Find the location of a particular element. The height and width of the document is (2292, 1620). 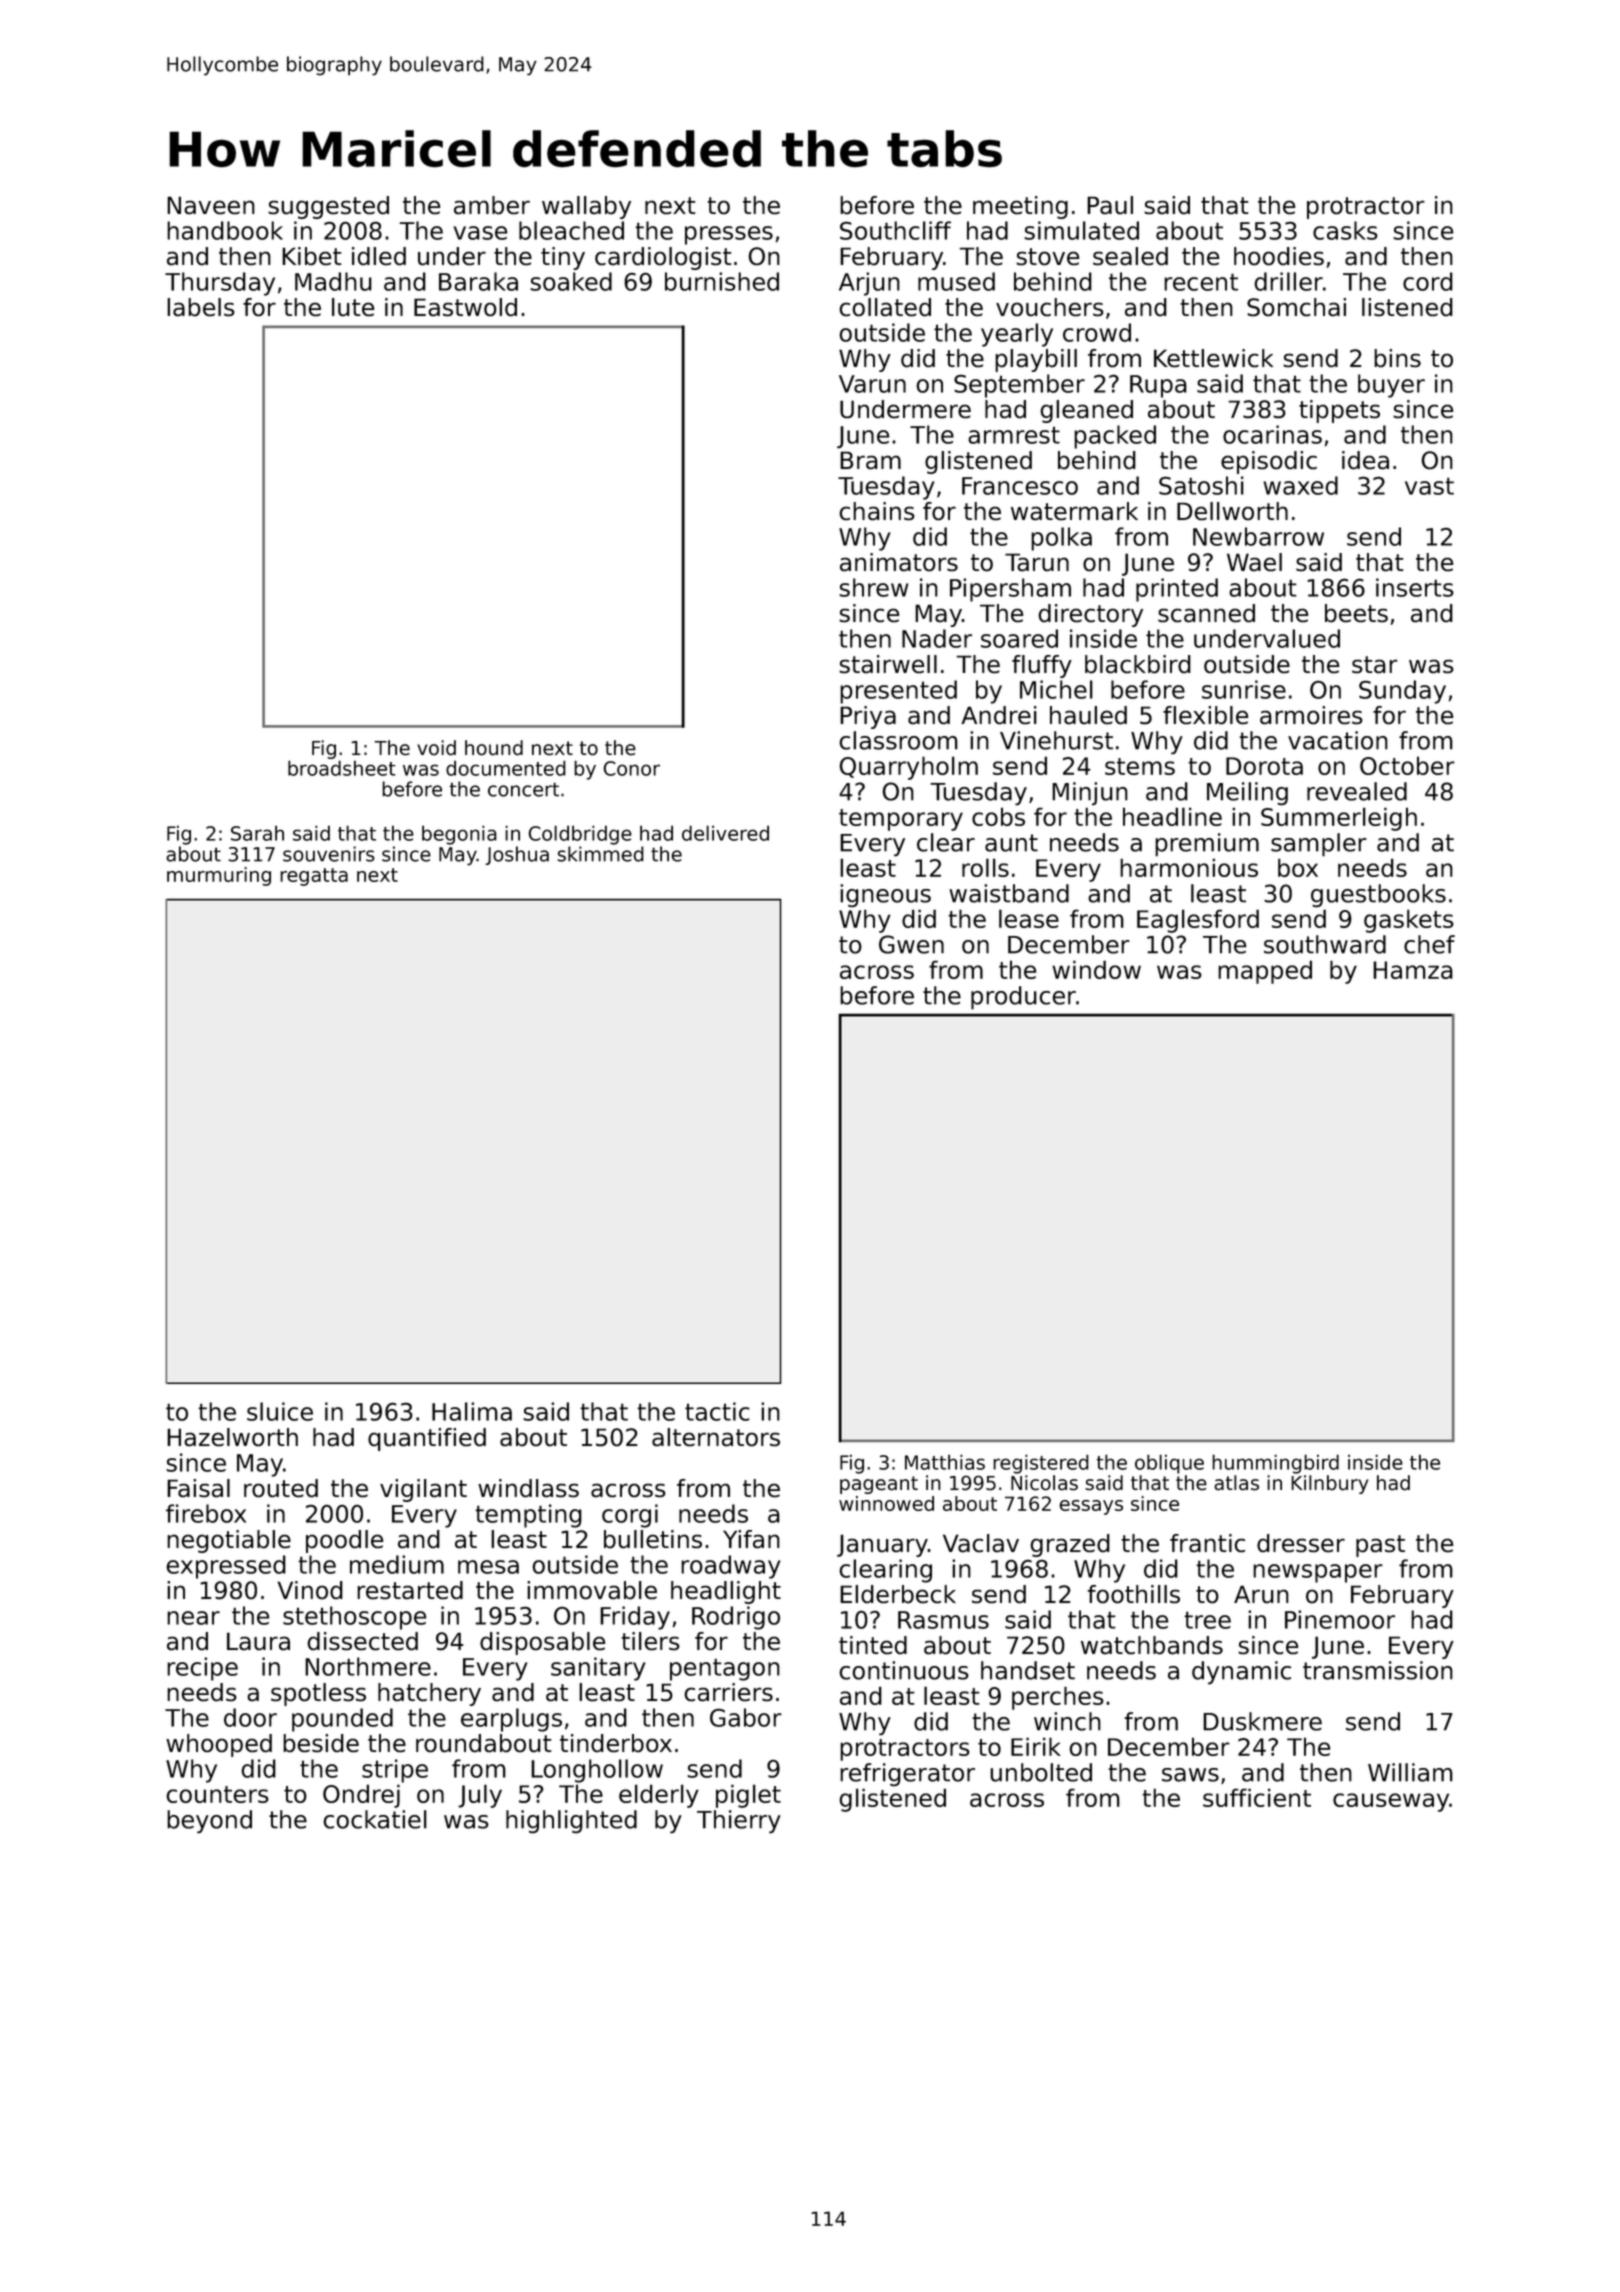

presses is located at coordinates (729, 235).
